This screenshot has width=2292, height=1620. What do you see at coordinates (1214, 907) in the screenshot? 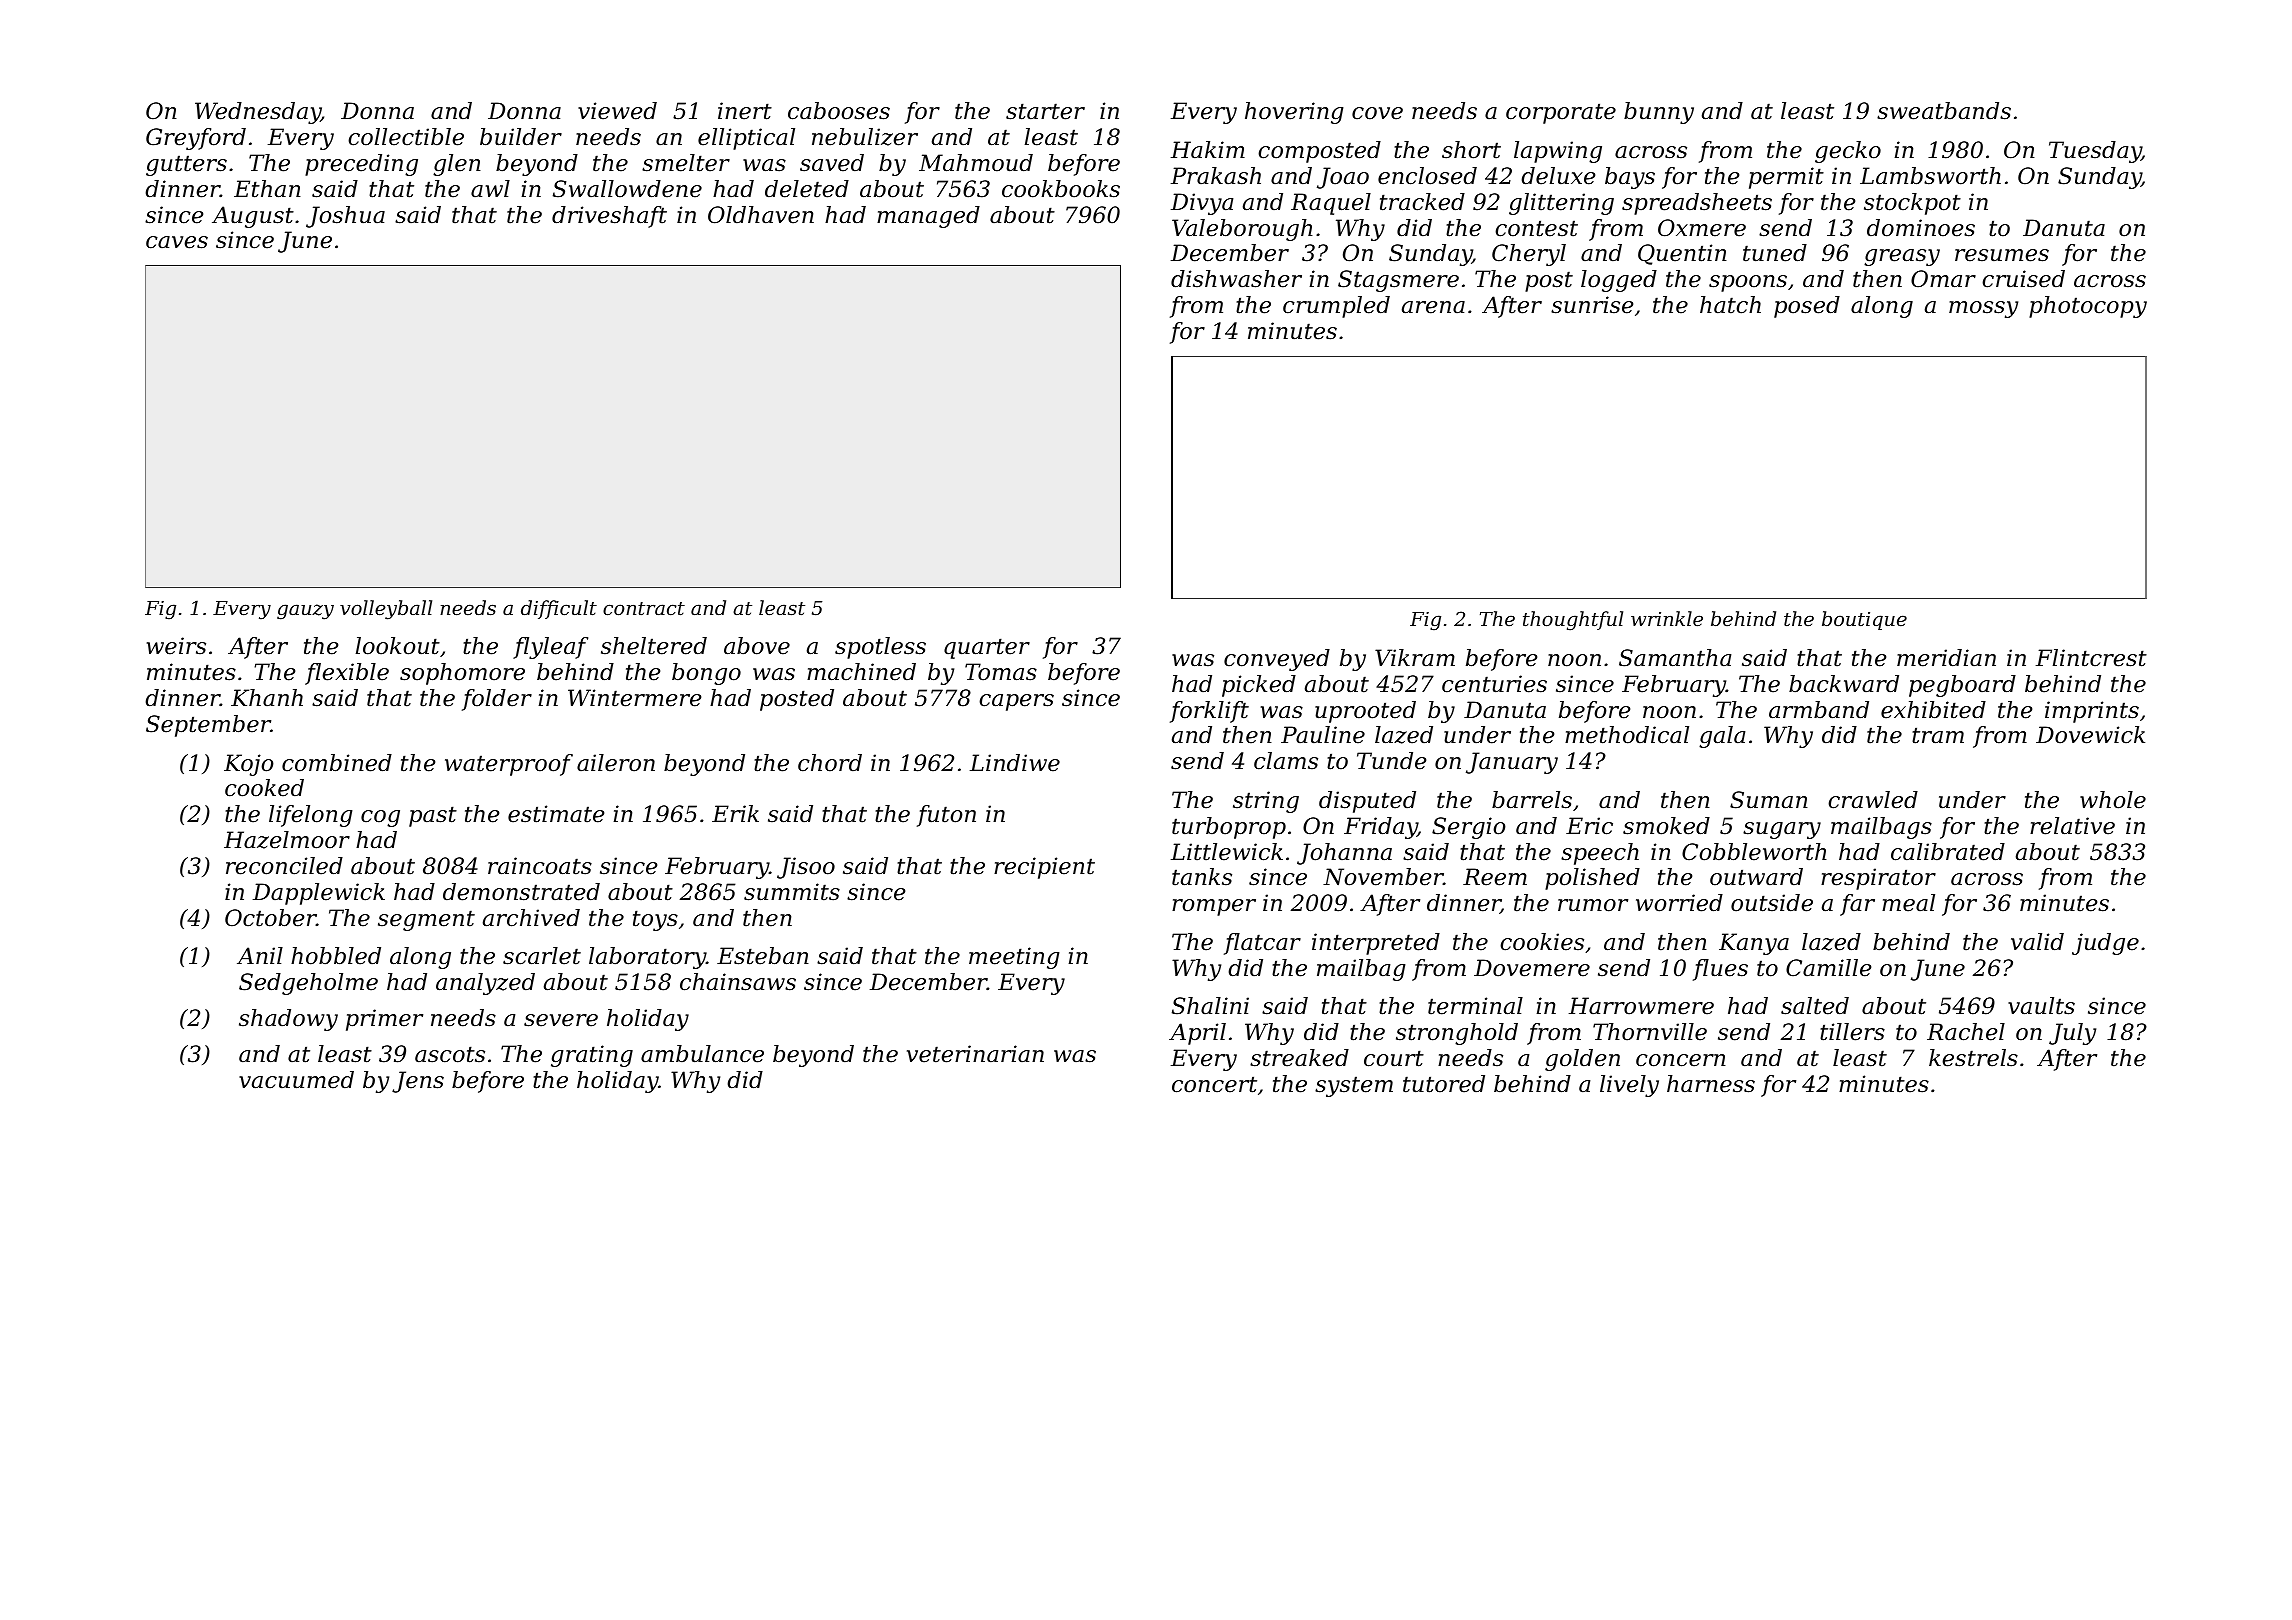
I see `romper` at bounding box center [1214, 907].
